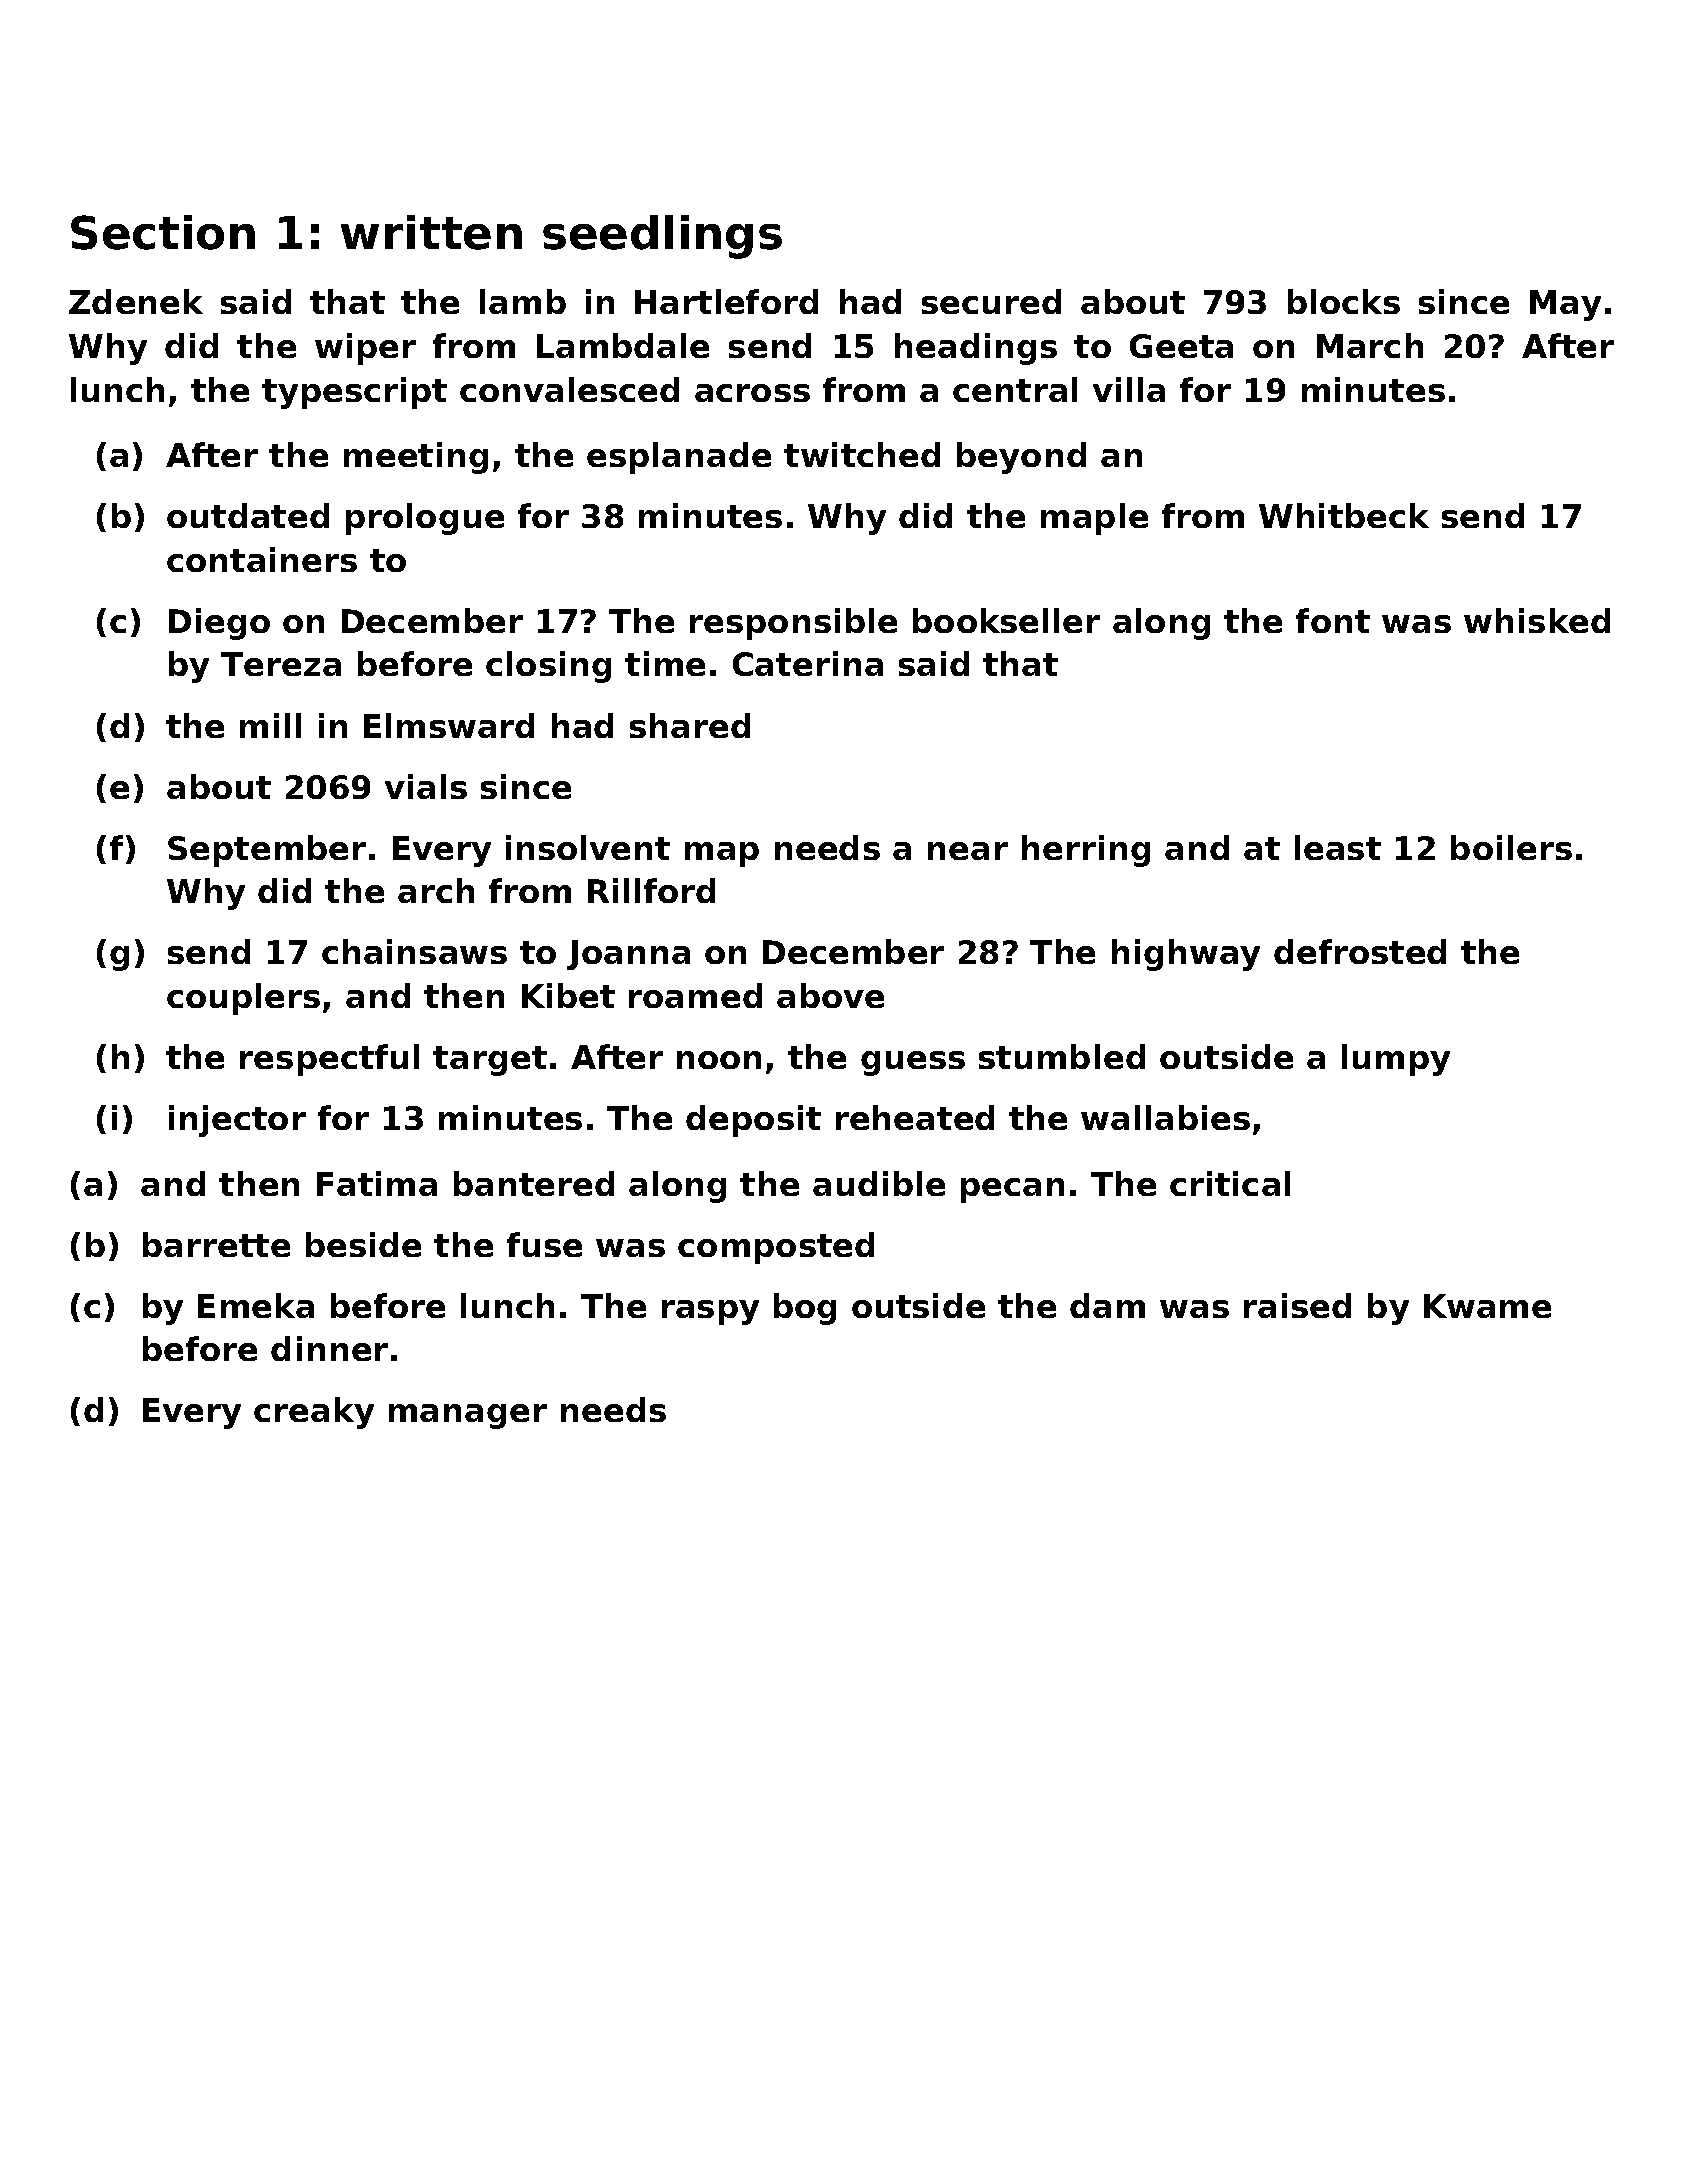  What do you see at coordinates (690, 725) in the image?
I see `shared` at bounding box center [690, 725].
